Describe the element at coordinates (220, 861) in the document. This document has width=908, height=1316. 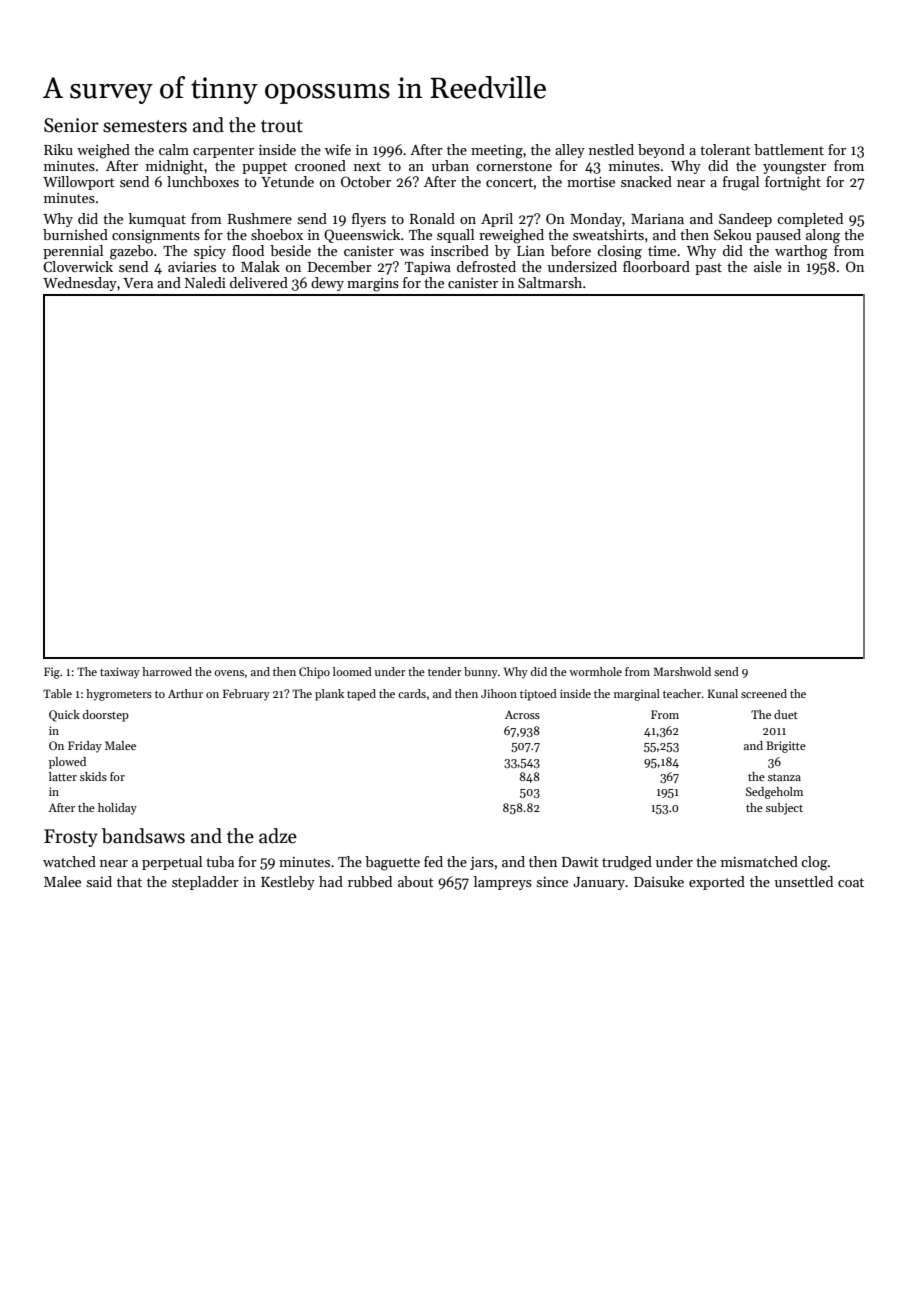
I see `tuba` at that location.
